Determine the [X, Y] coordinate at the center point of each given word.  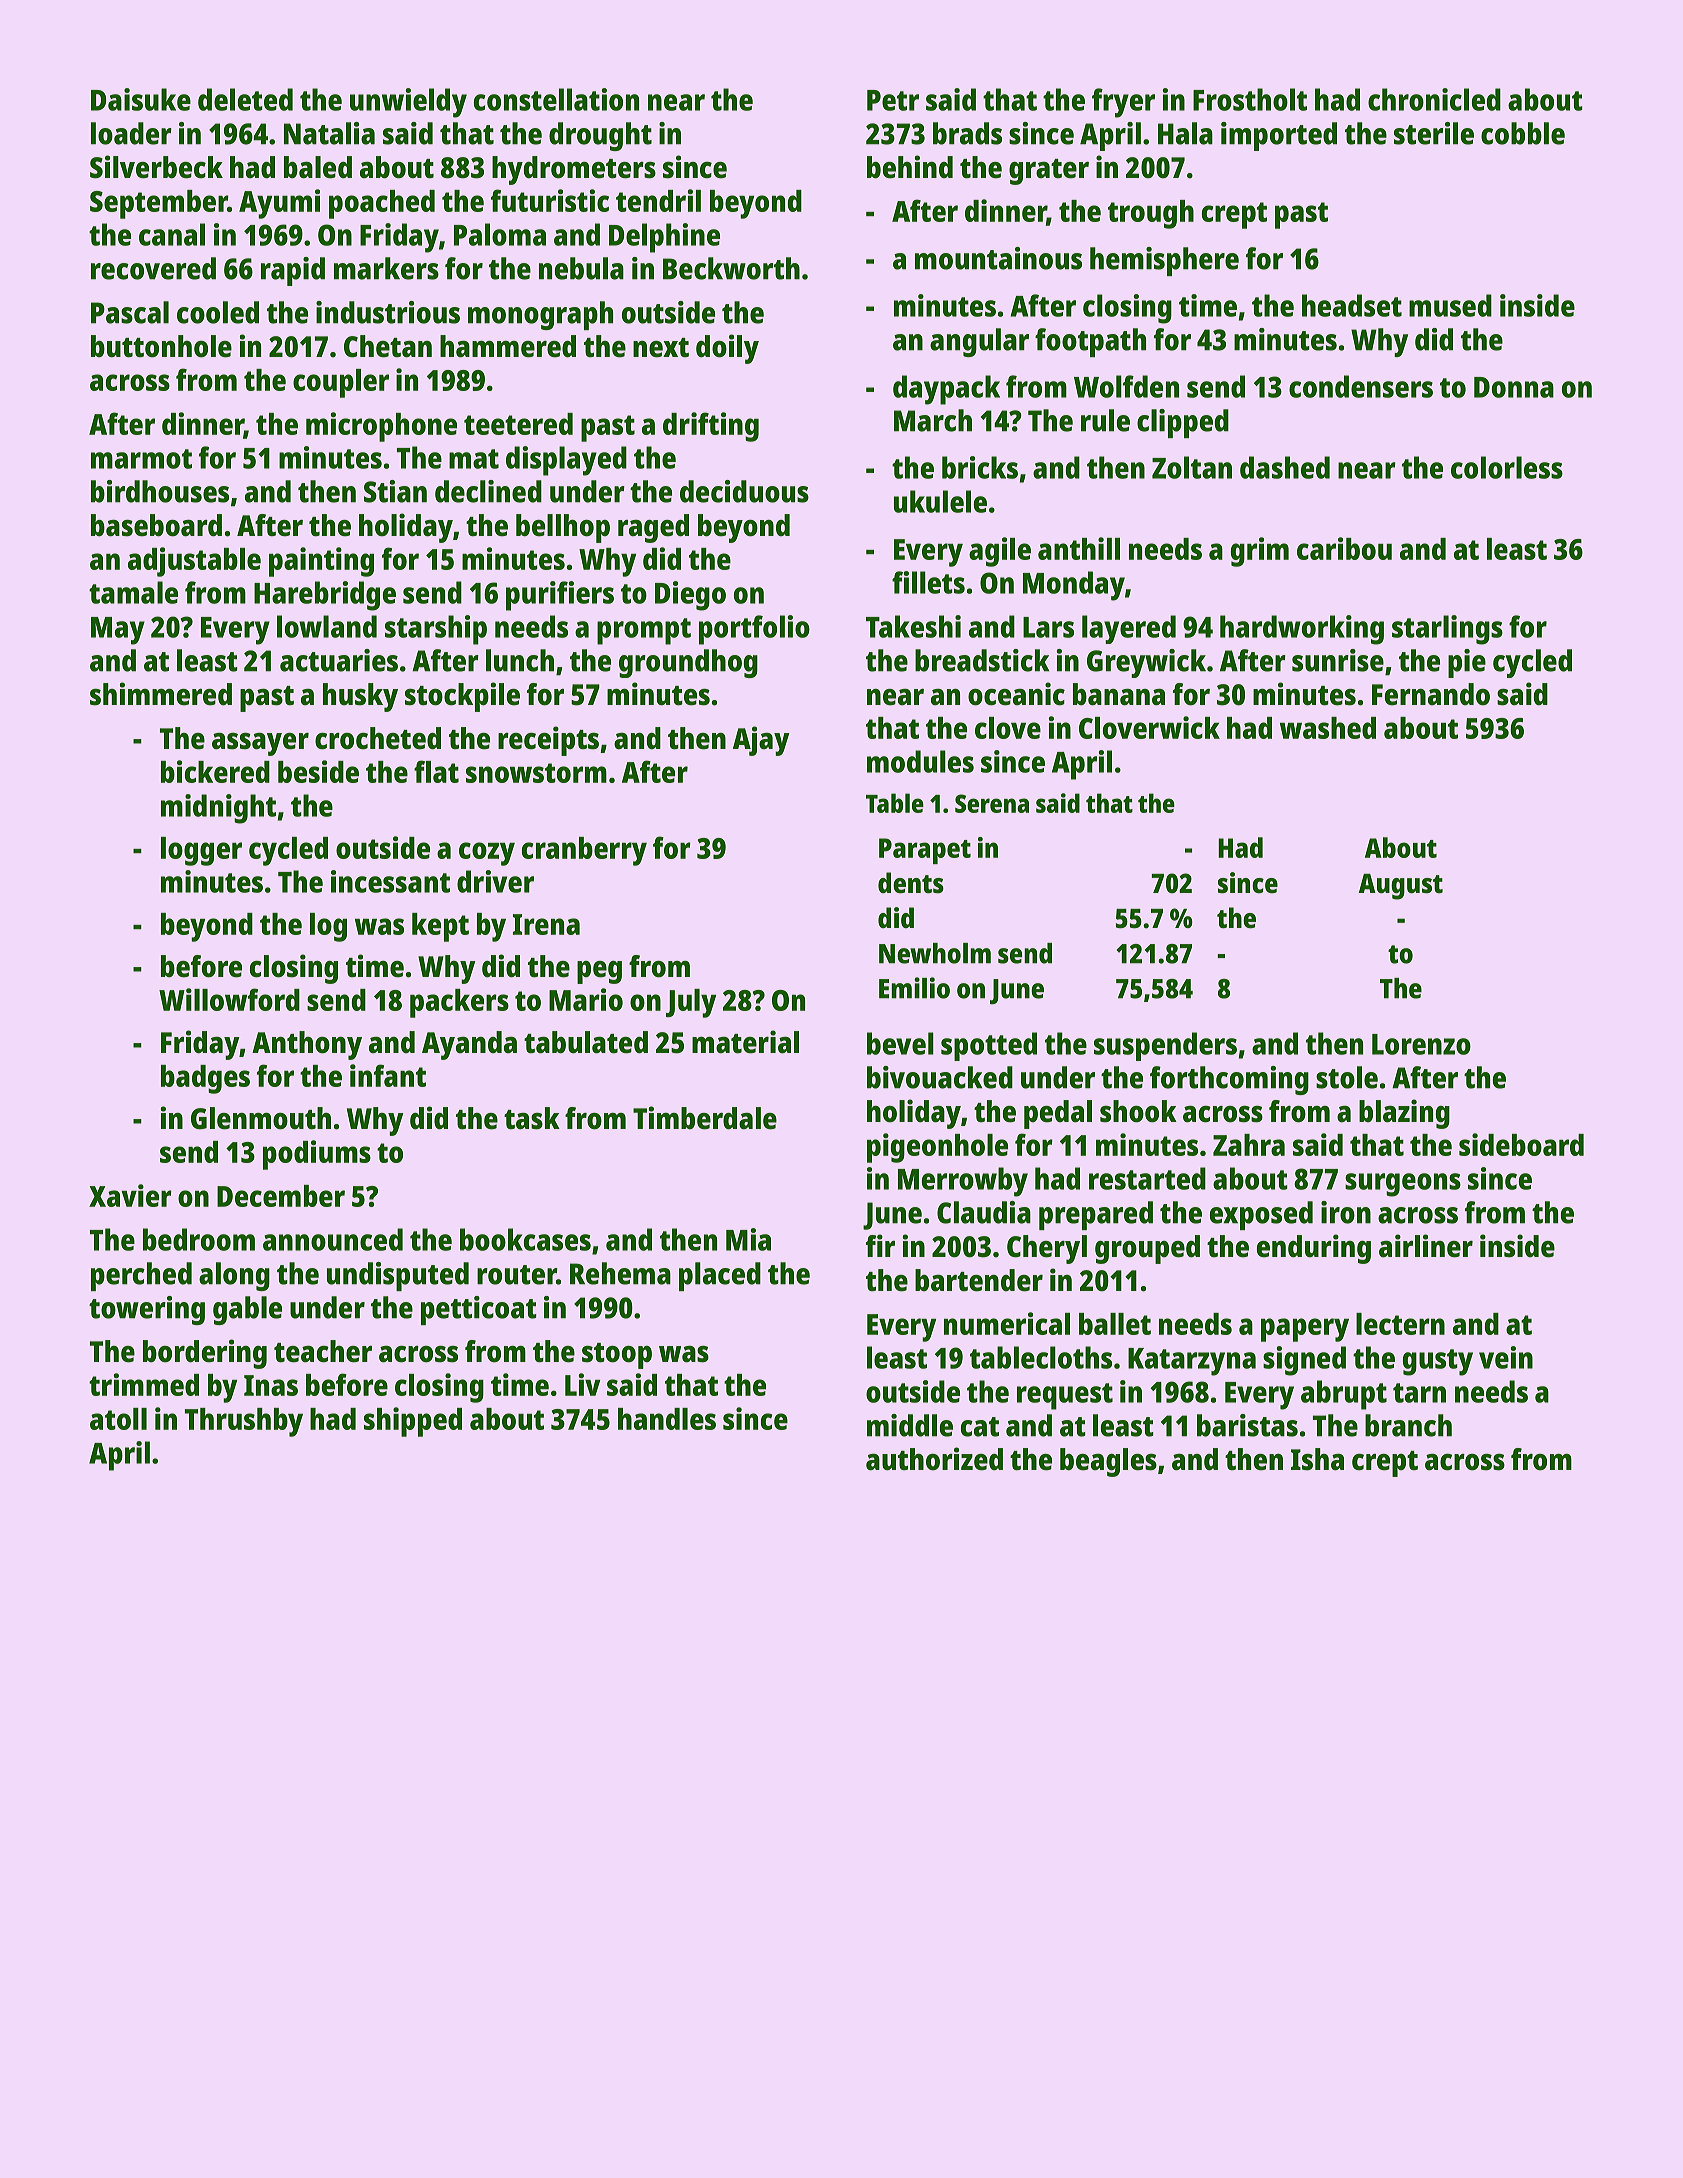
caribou [1344, 548]
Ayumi [279, 204]
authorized [934, 1459]
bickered [215, 771]
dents [911, 883]
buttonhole [161, 346]
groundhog [688, 663]
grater [1049, 172]
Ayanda [469, 1045]
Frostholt [1250, 99]
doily [727, 349]
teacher [323, 1351]
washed [1328, 728]
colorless [1507, 467]
